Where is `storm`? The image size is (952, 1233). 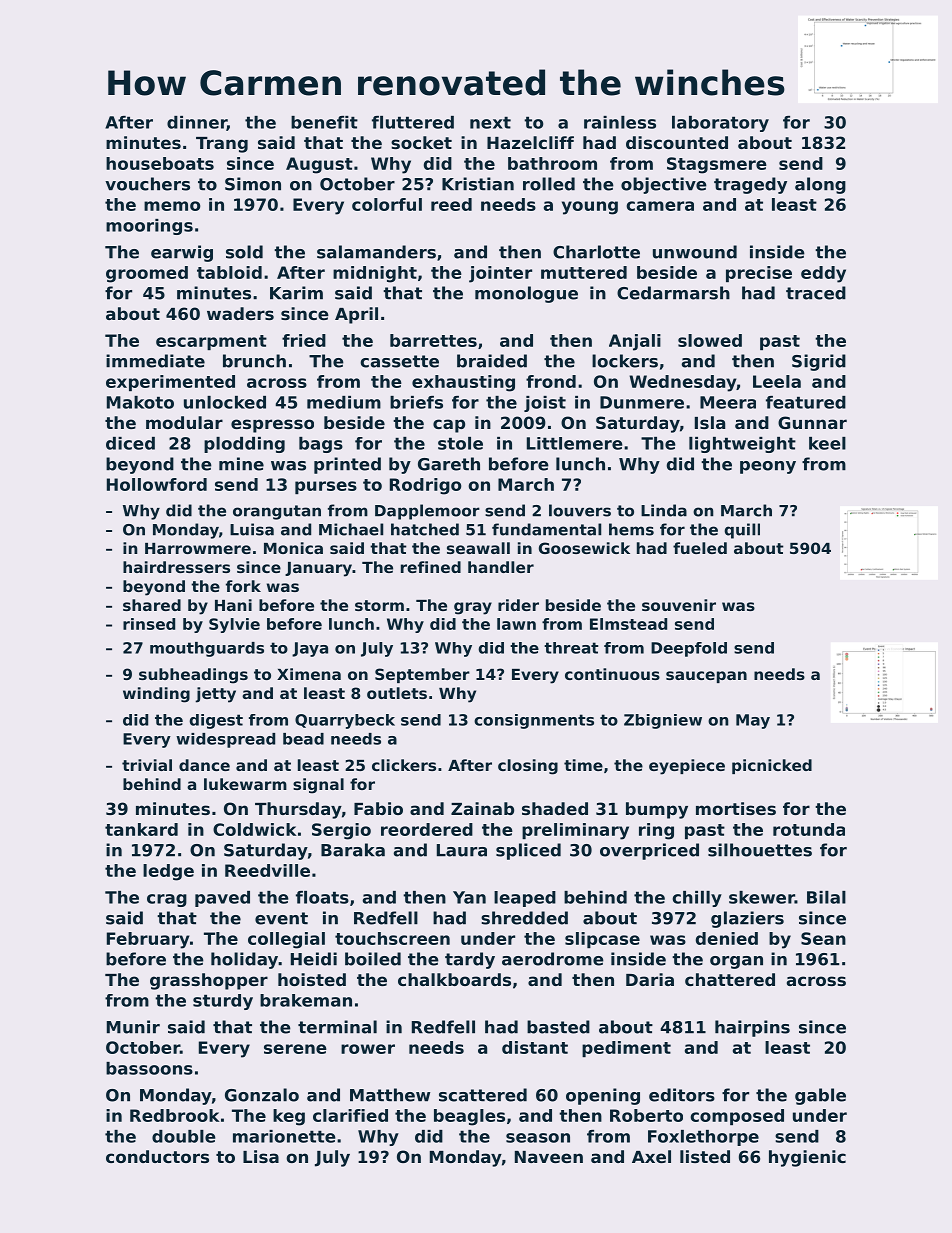
storm is located at coordinates (379, 605).
